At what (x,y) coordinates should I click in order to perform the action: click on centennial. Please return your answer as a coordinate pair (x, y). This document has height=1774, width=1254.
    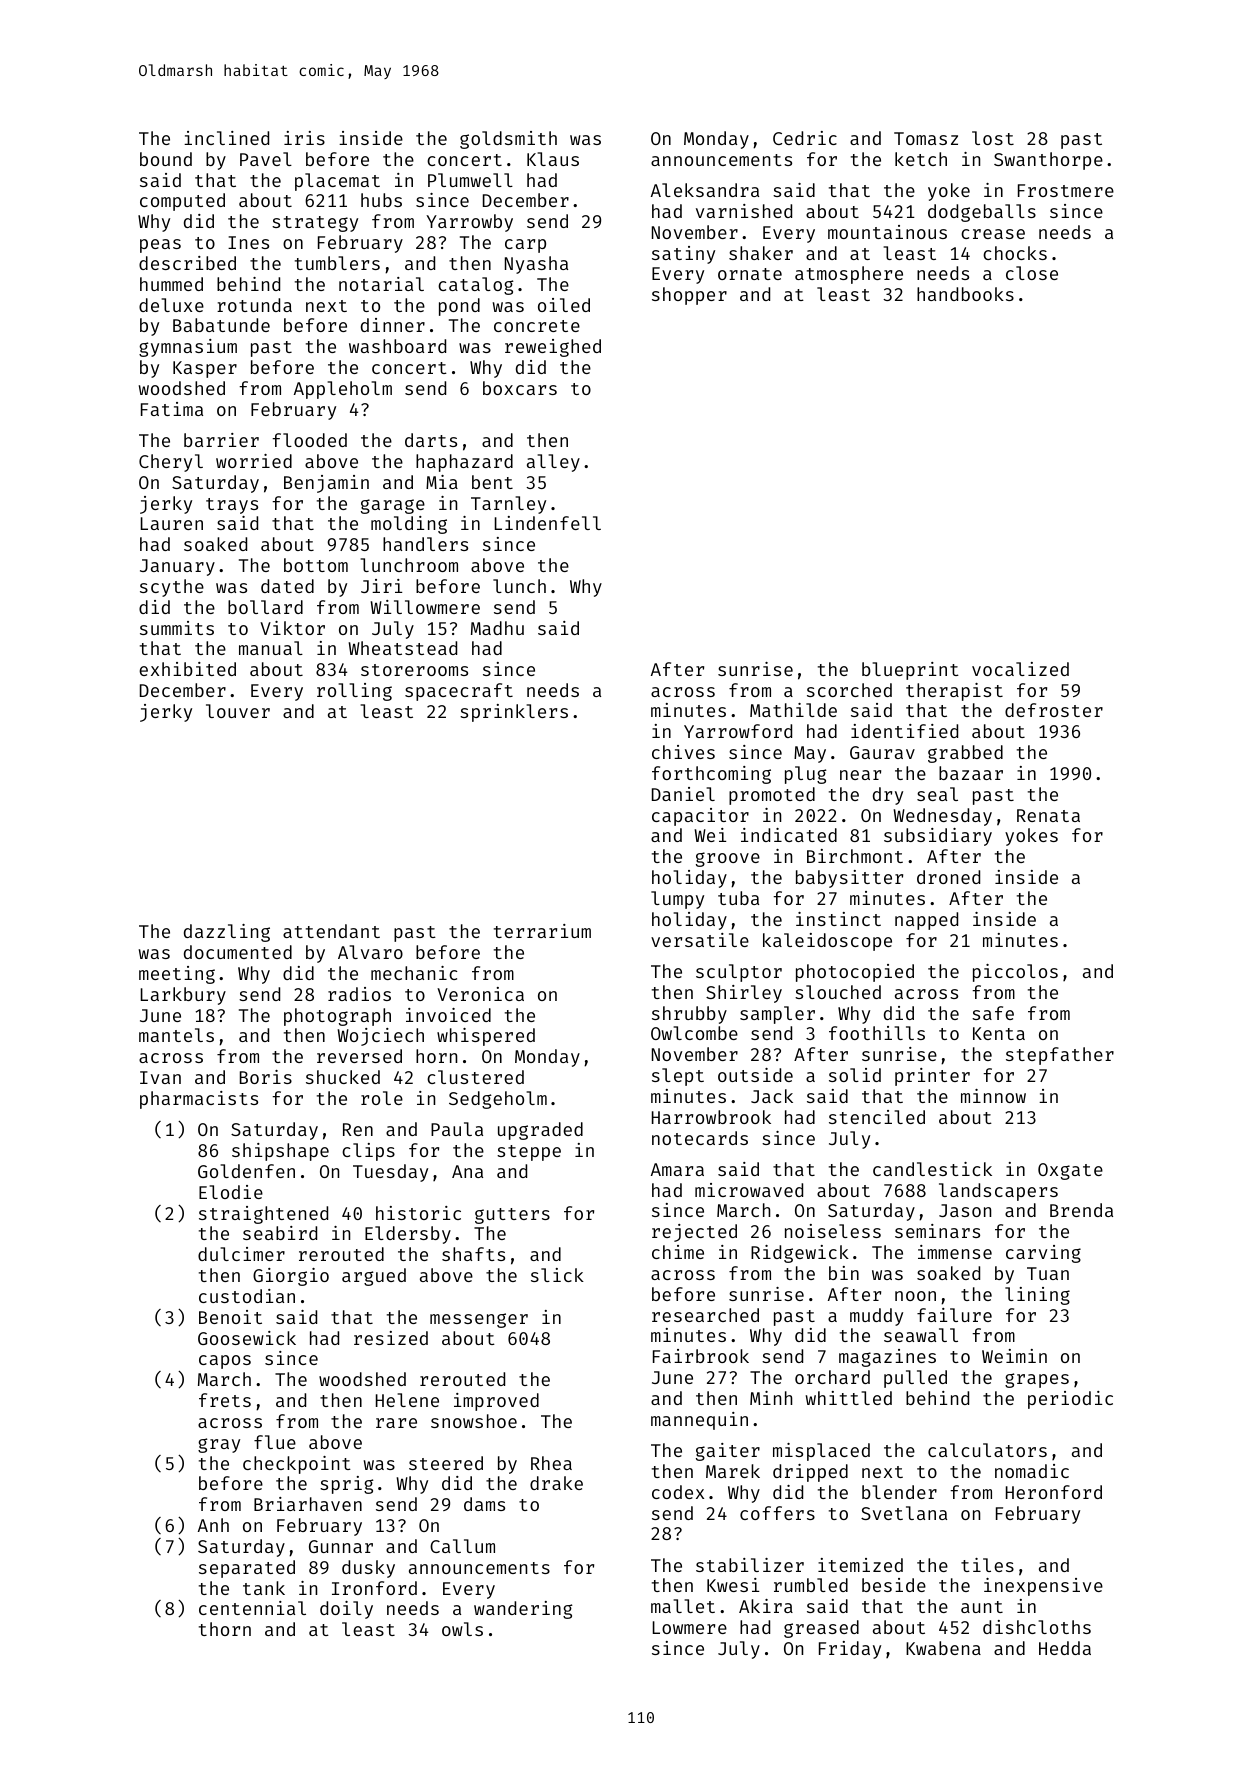
    Looking at the image, I should click on (252, 1608).
